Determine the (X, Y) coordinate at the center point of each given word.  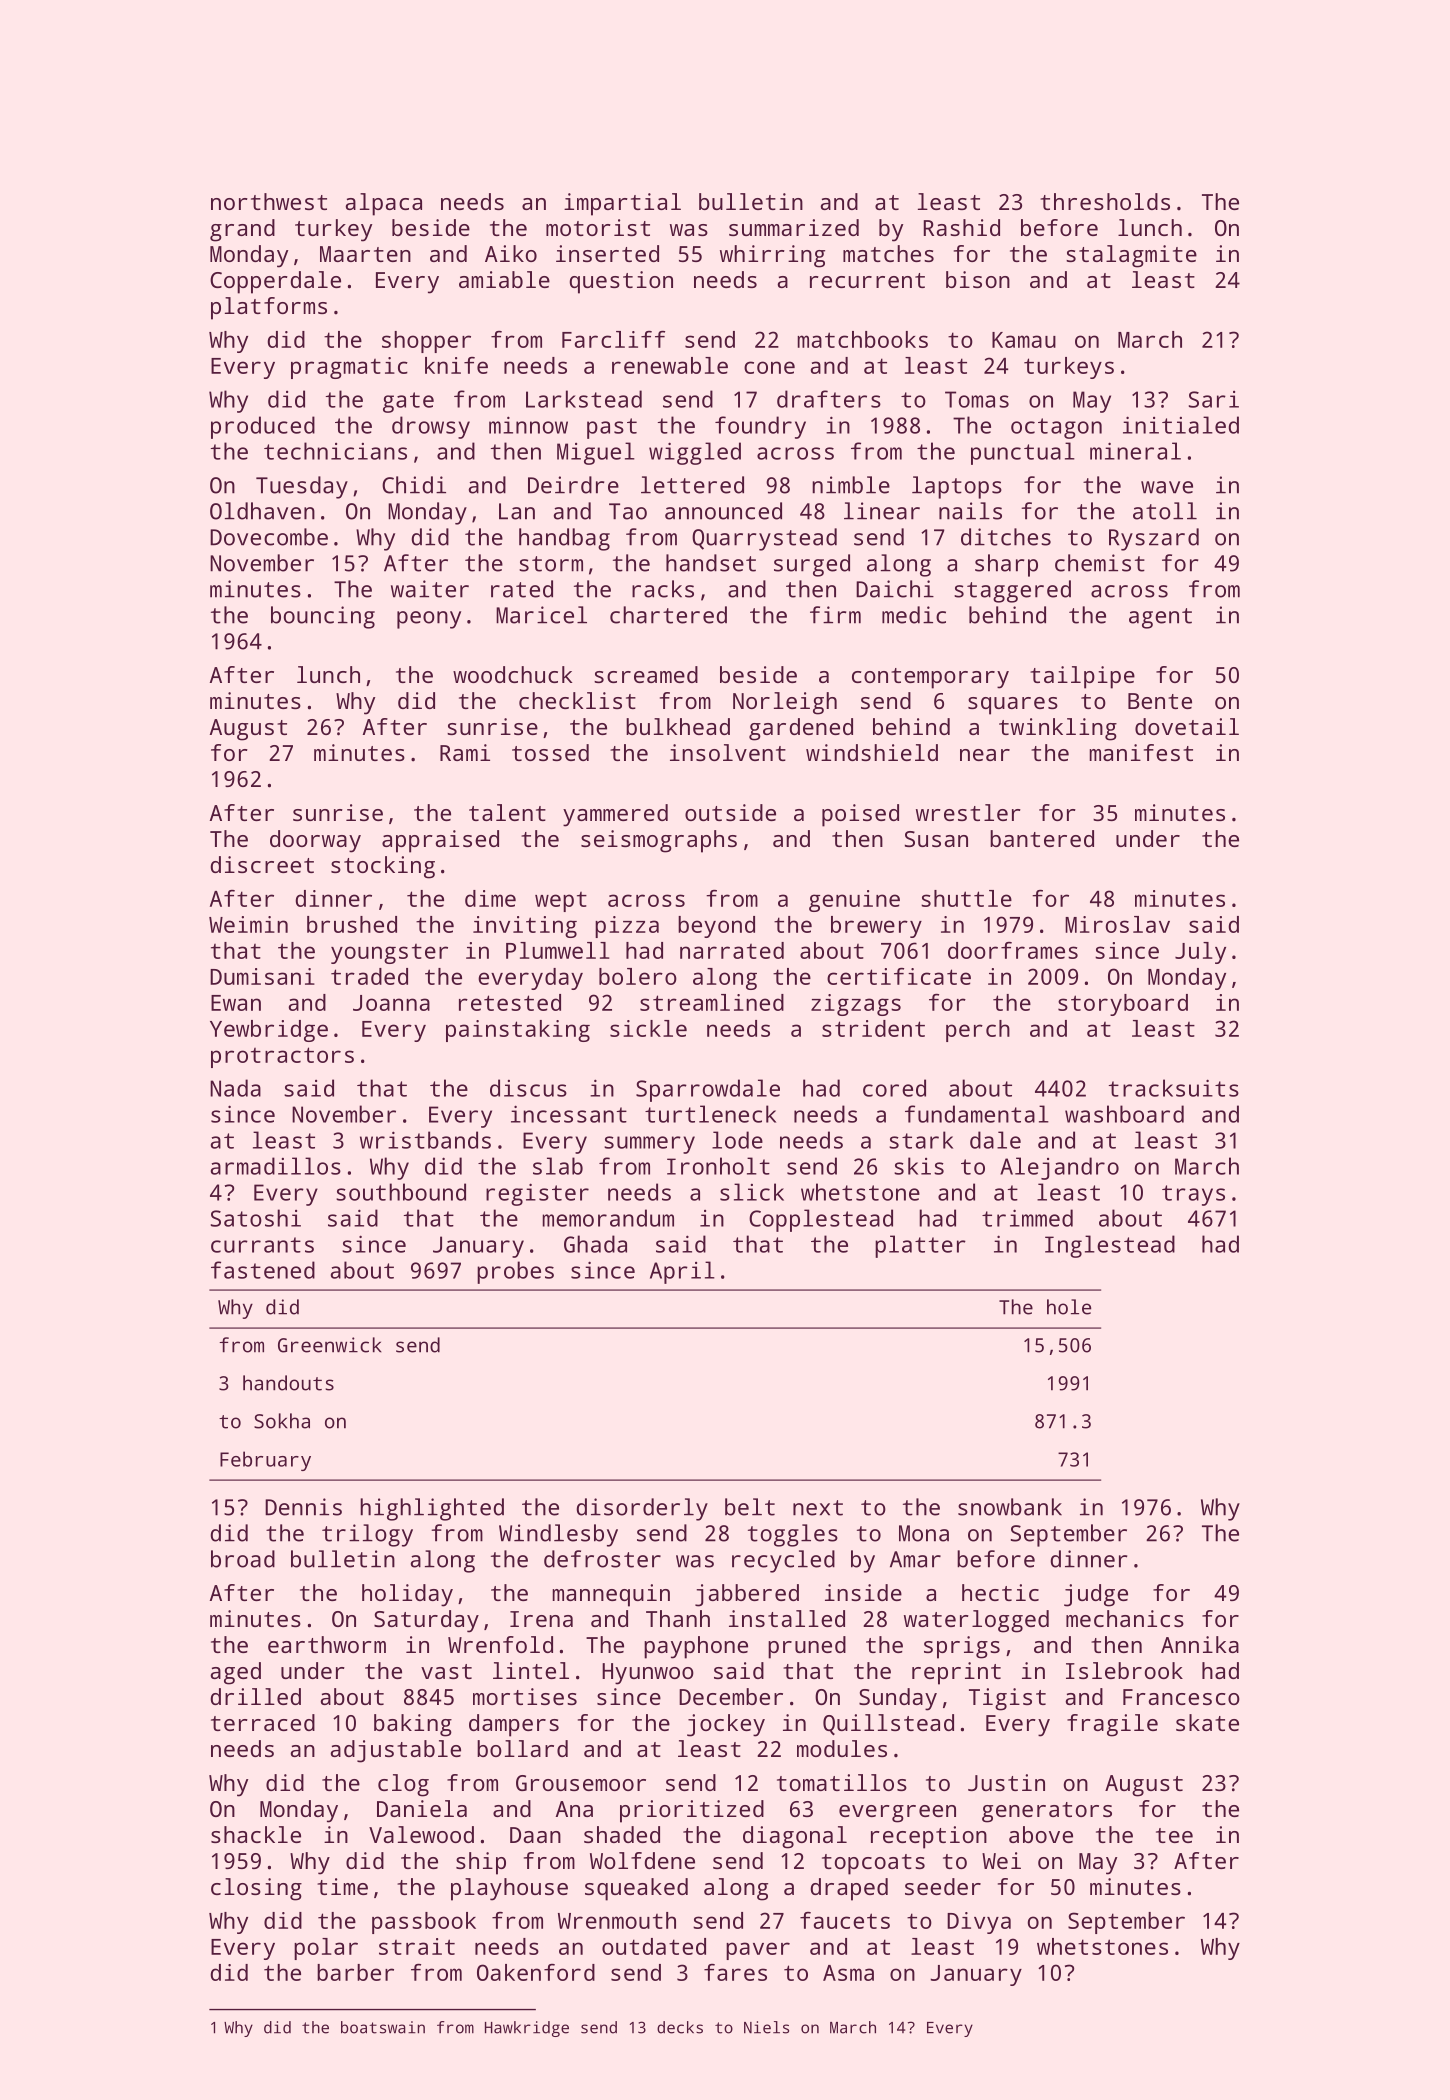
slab (558, 1166)
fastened (263, 1270)
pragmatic (349, 368)
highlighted (432, 1509)
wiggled (695, 453)
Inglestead (1110, 1246)
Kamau (1024, 340)
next (818, 1508)
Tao (628, 511)
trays (1193, 1195)
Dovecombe (269, 537)
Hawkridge (527, 2029)
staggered (1012, 591)
